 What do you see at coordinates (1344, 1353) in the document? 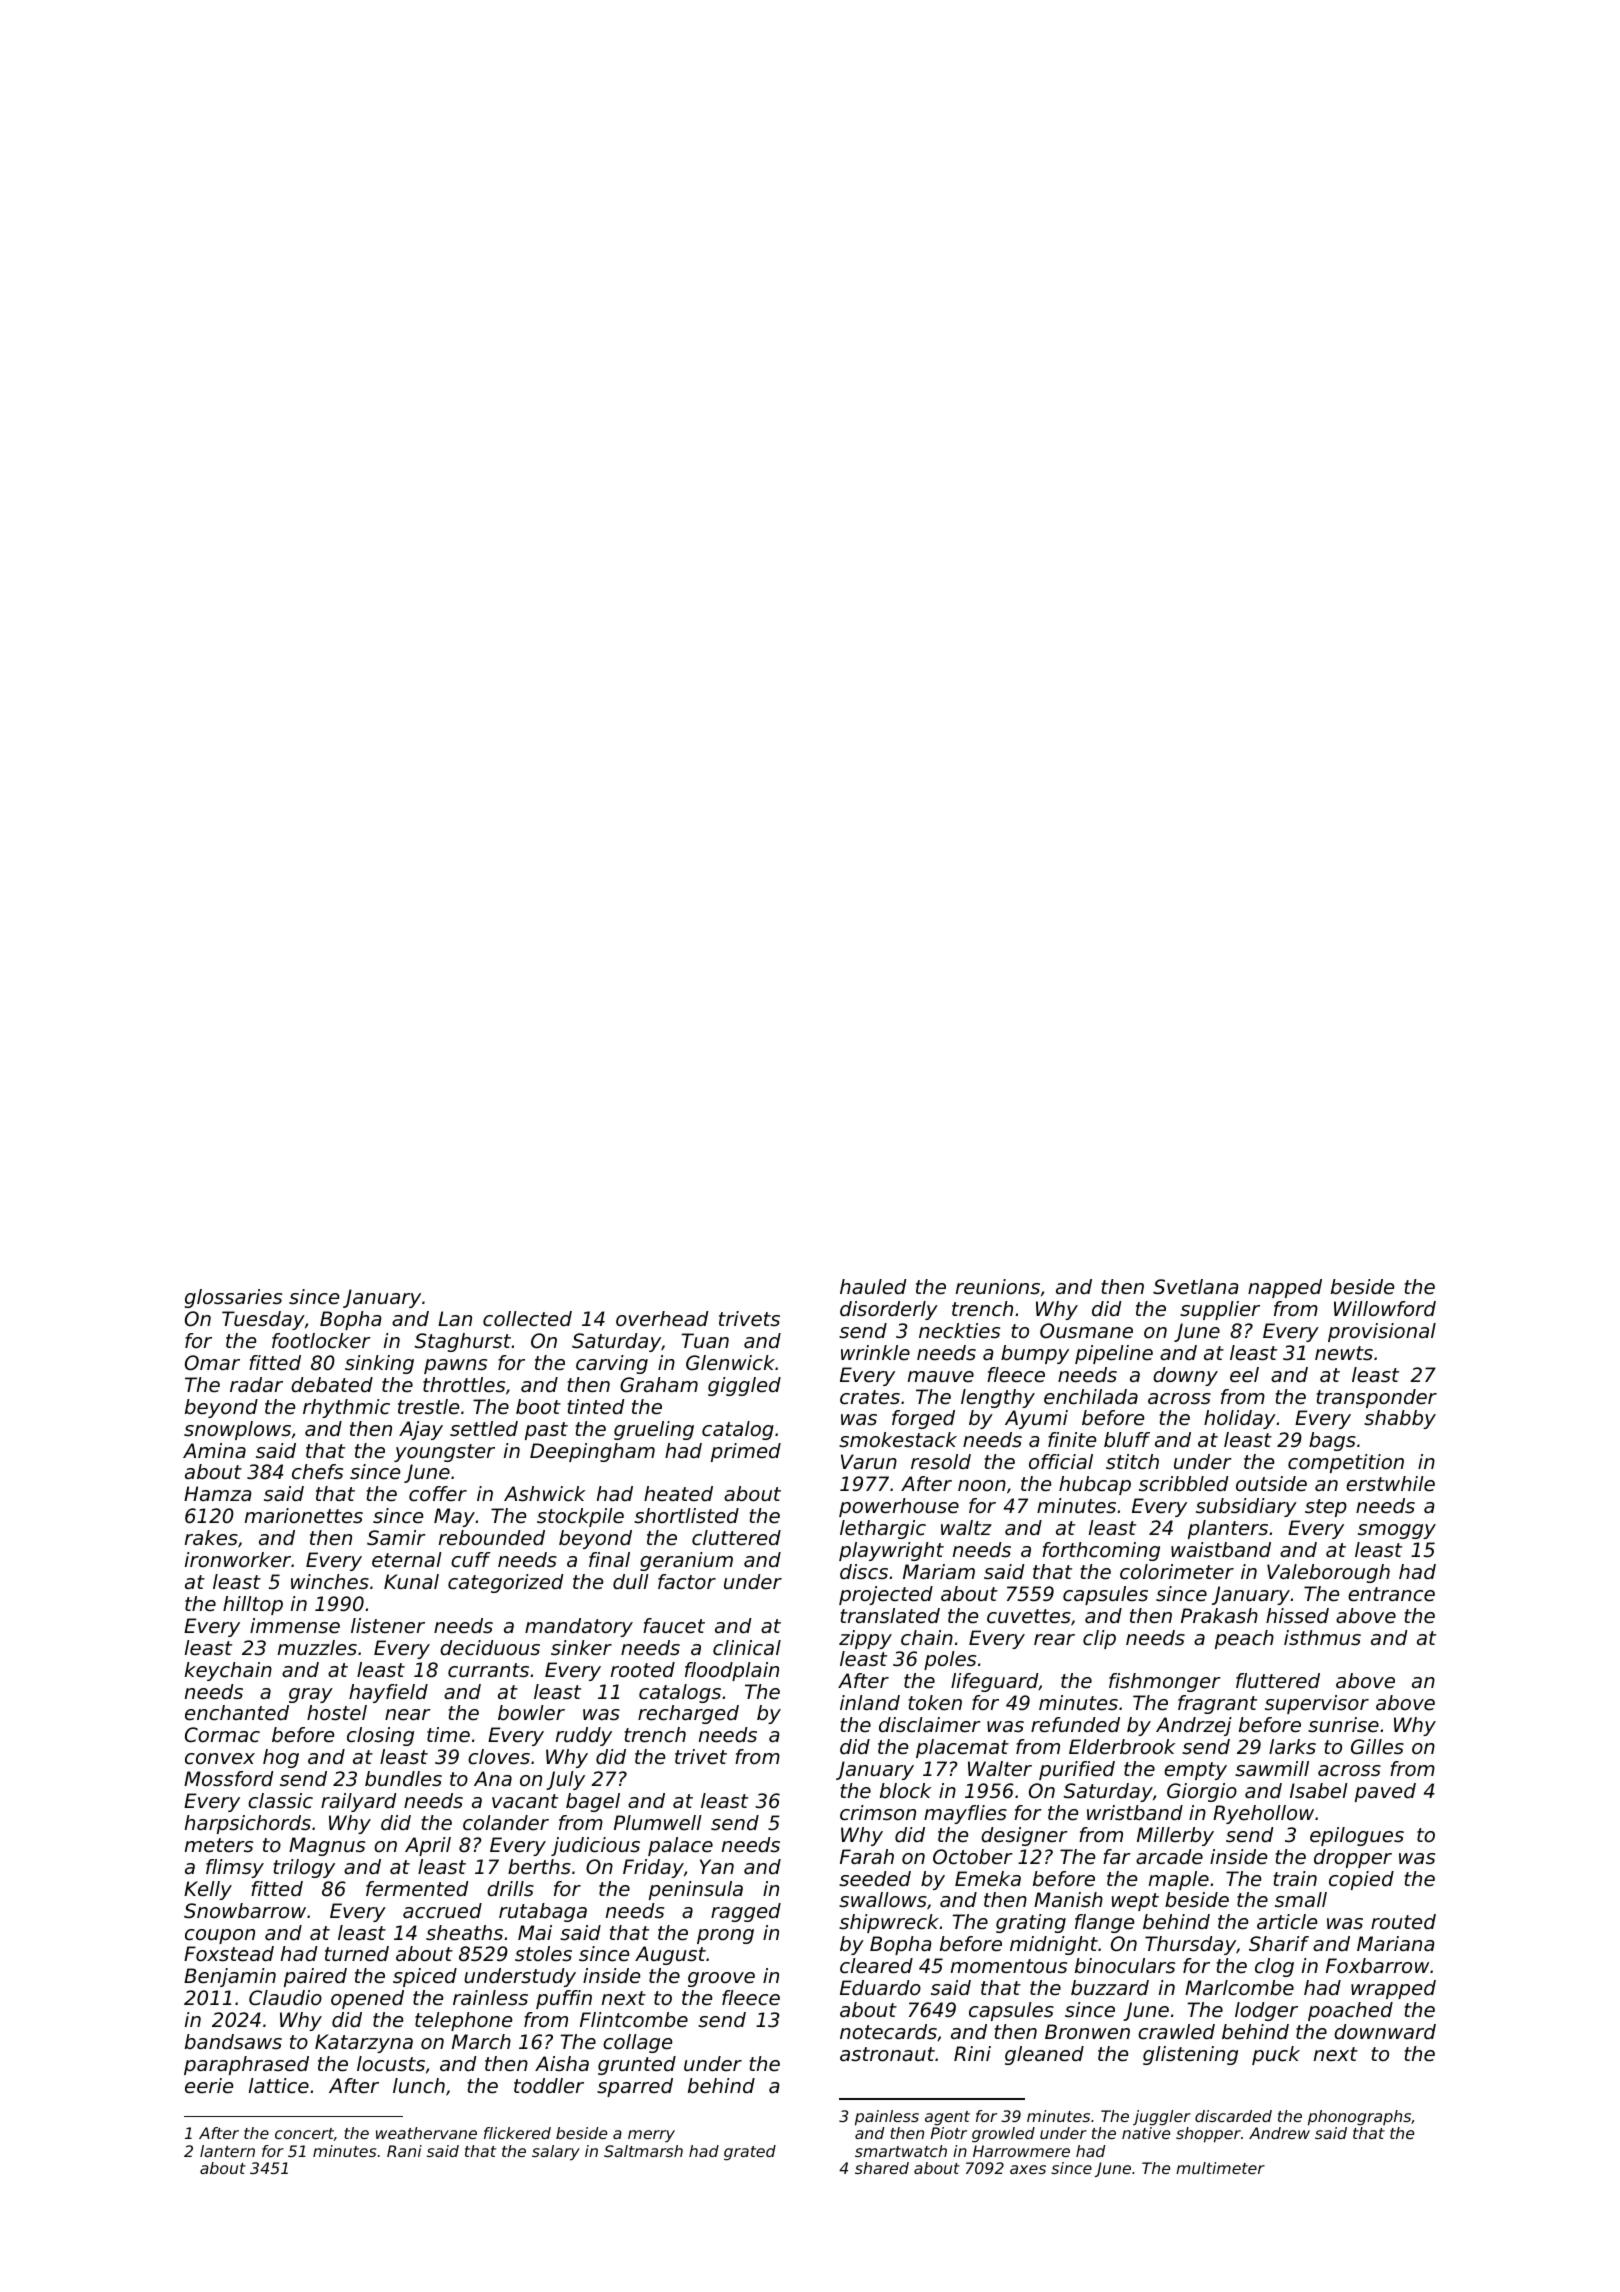
I see `newts` at bounding box center [1344, 1353].
